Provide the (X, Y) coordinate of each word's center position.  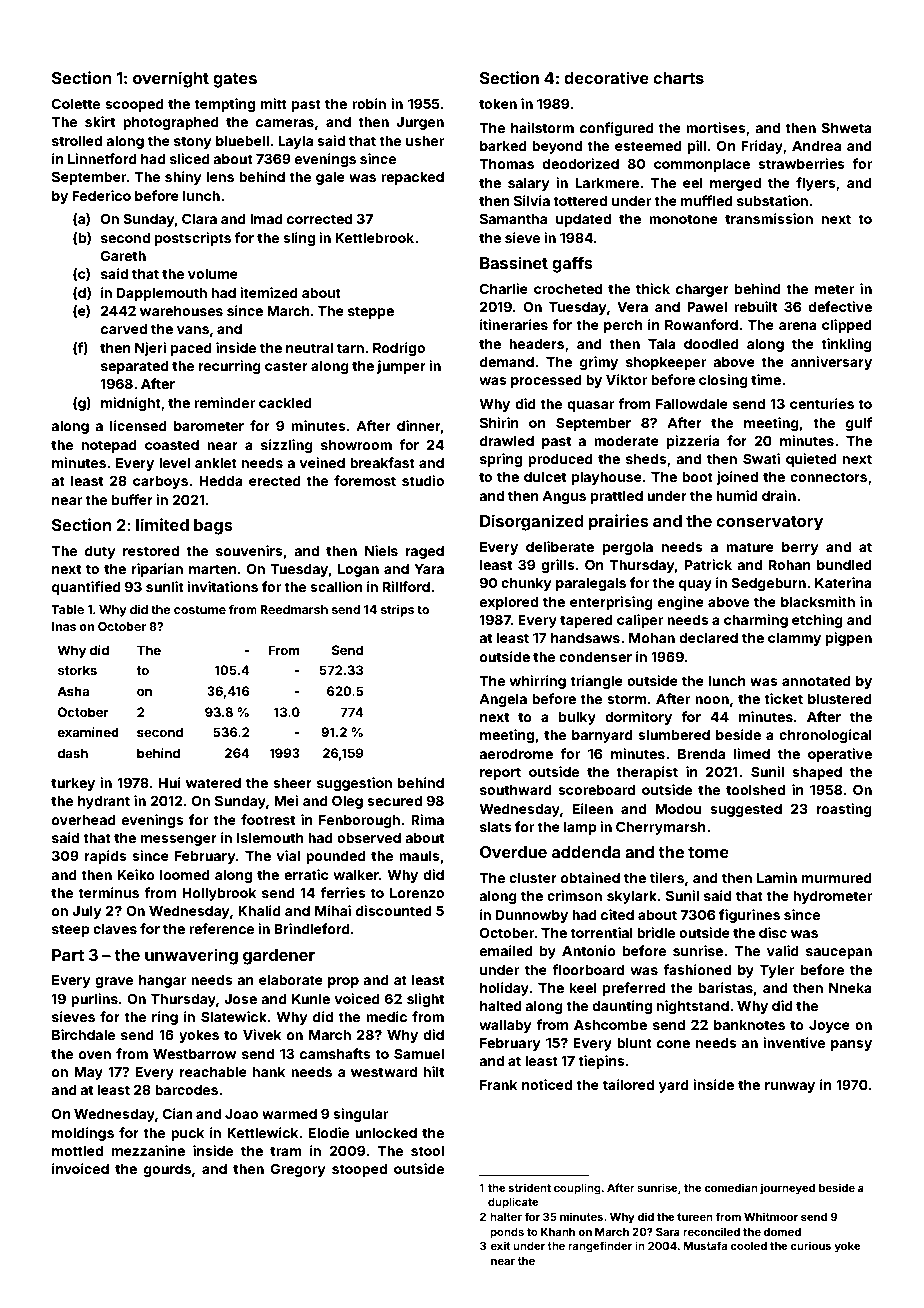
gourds (167, 1170)
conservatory (769, 523)
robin (369, 103)
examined (88, 732)
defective (840, 306)
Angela (503, 700)
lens (220, 177)
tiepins (601, 1062)
